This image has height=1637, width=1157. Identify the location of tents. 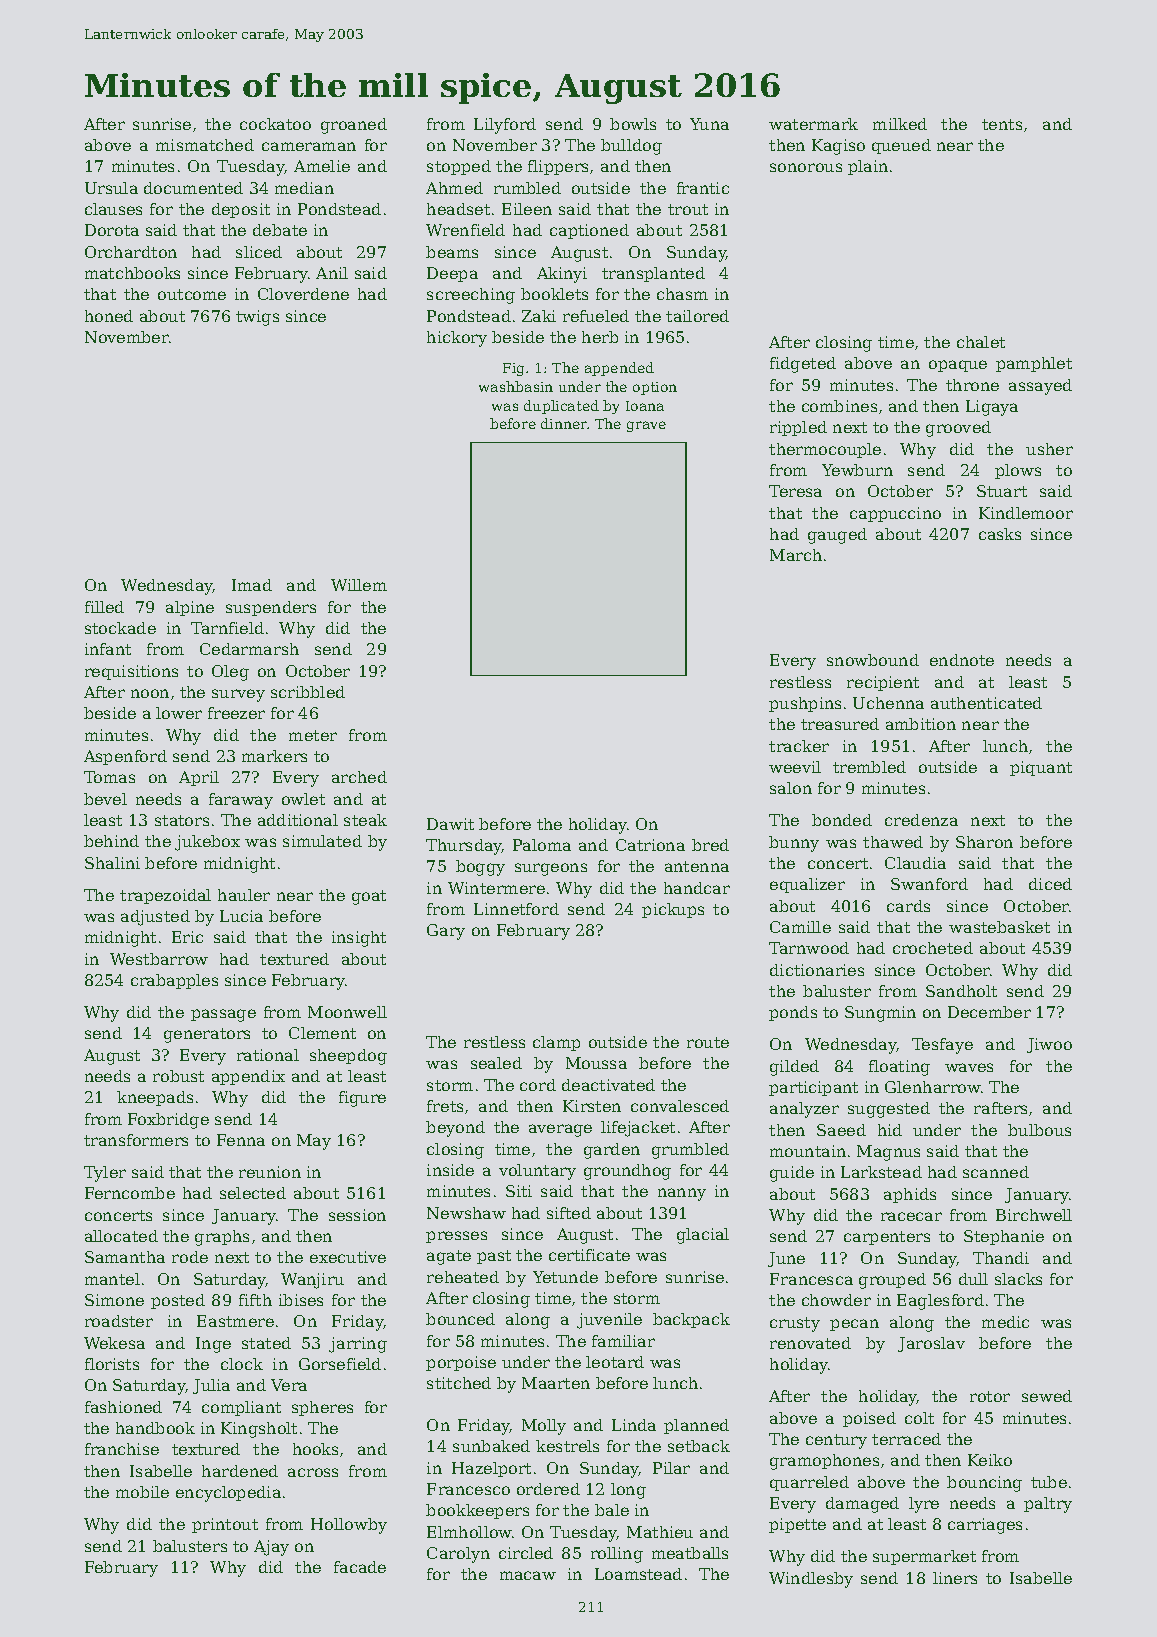
(1002, 124).
